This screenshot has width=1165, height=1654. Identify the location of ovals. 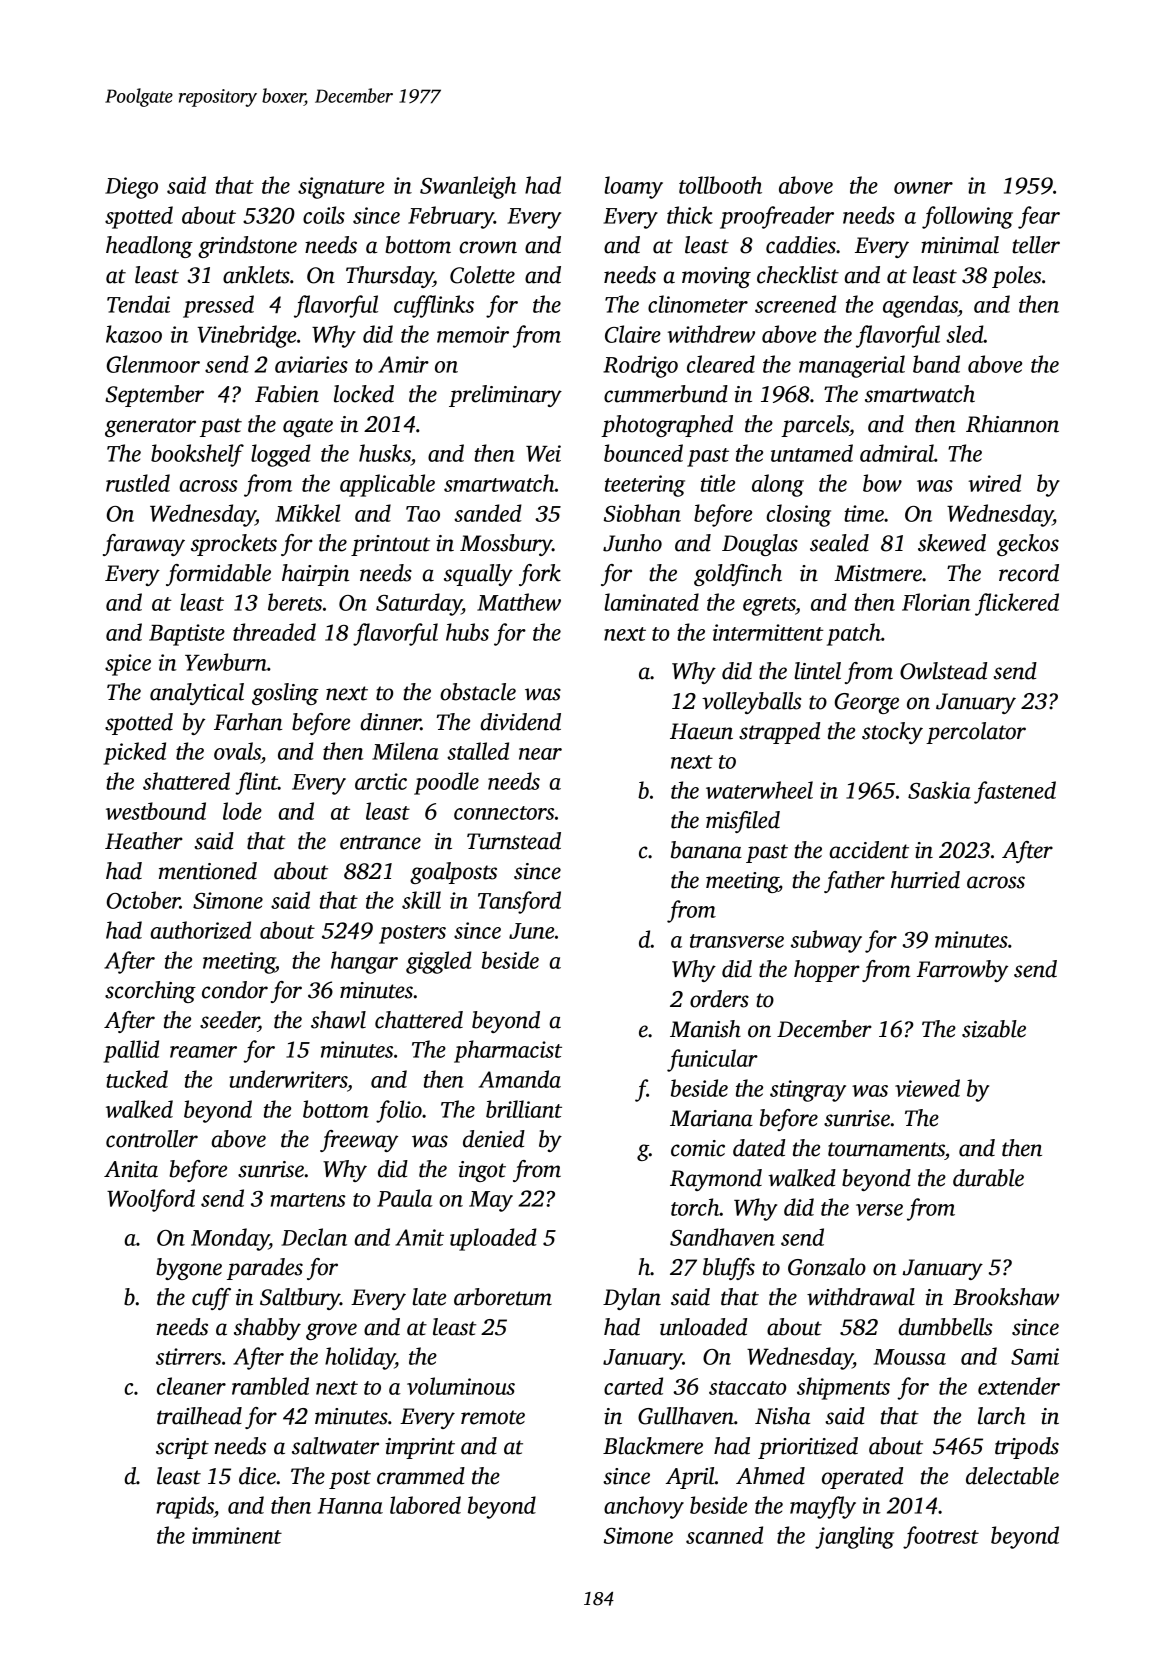
(237, 751).
